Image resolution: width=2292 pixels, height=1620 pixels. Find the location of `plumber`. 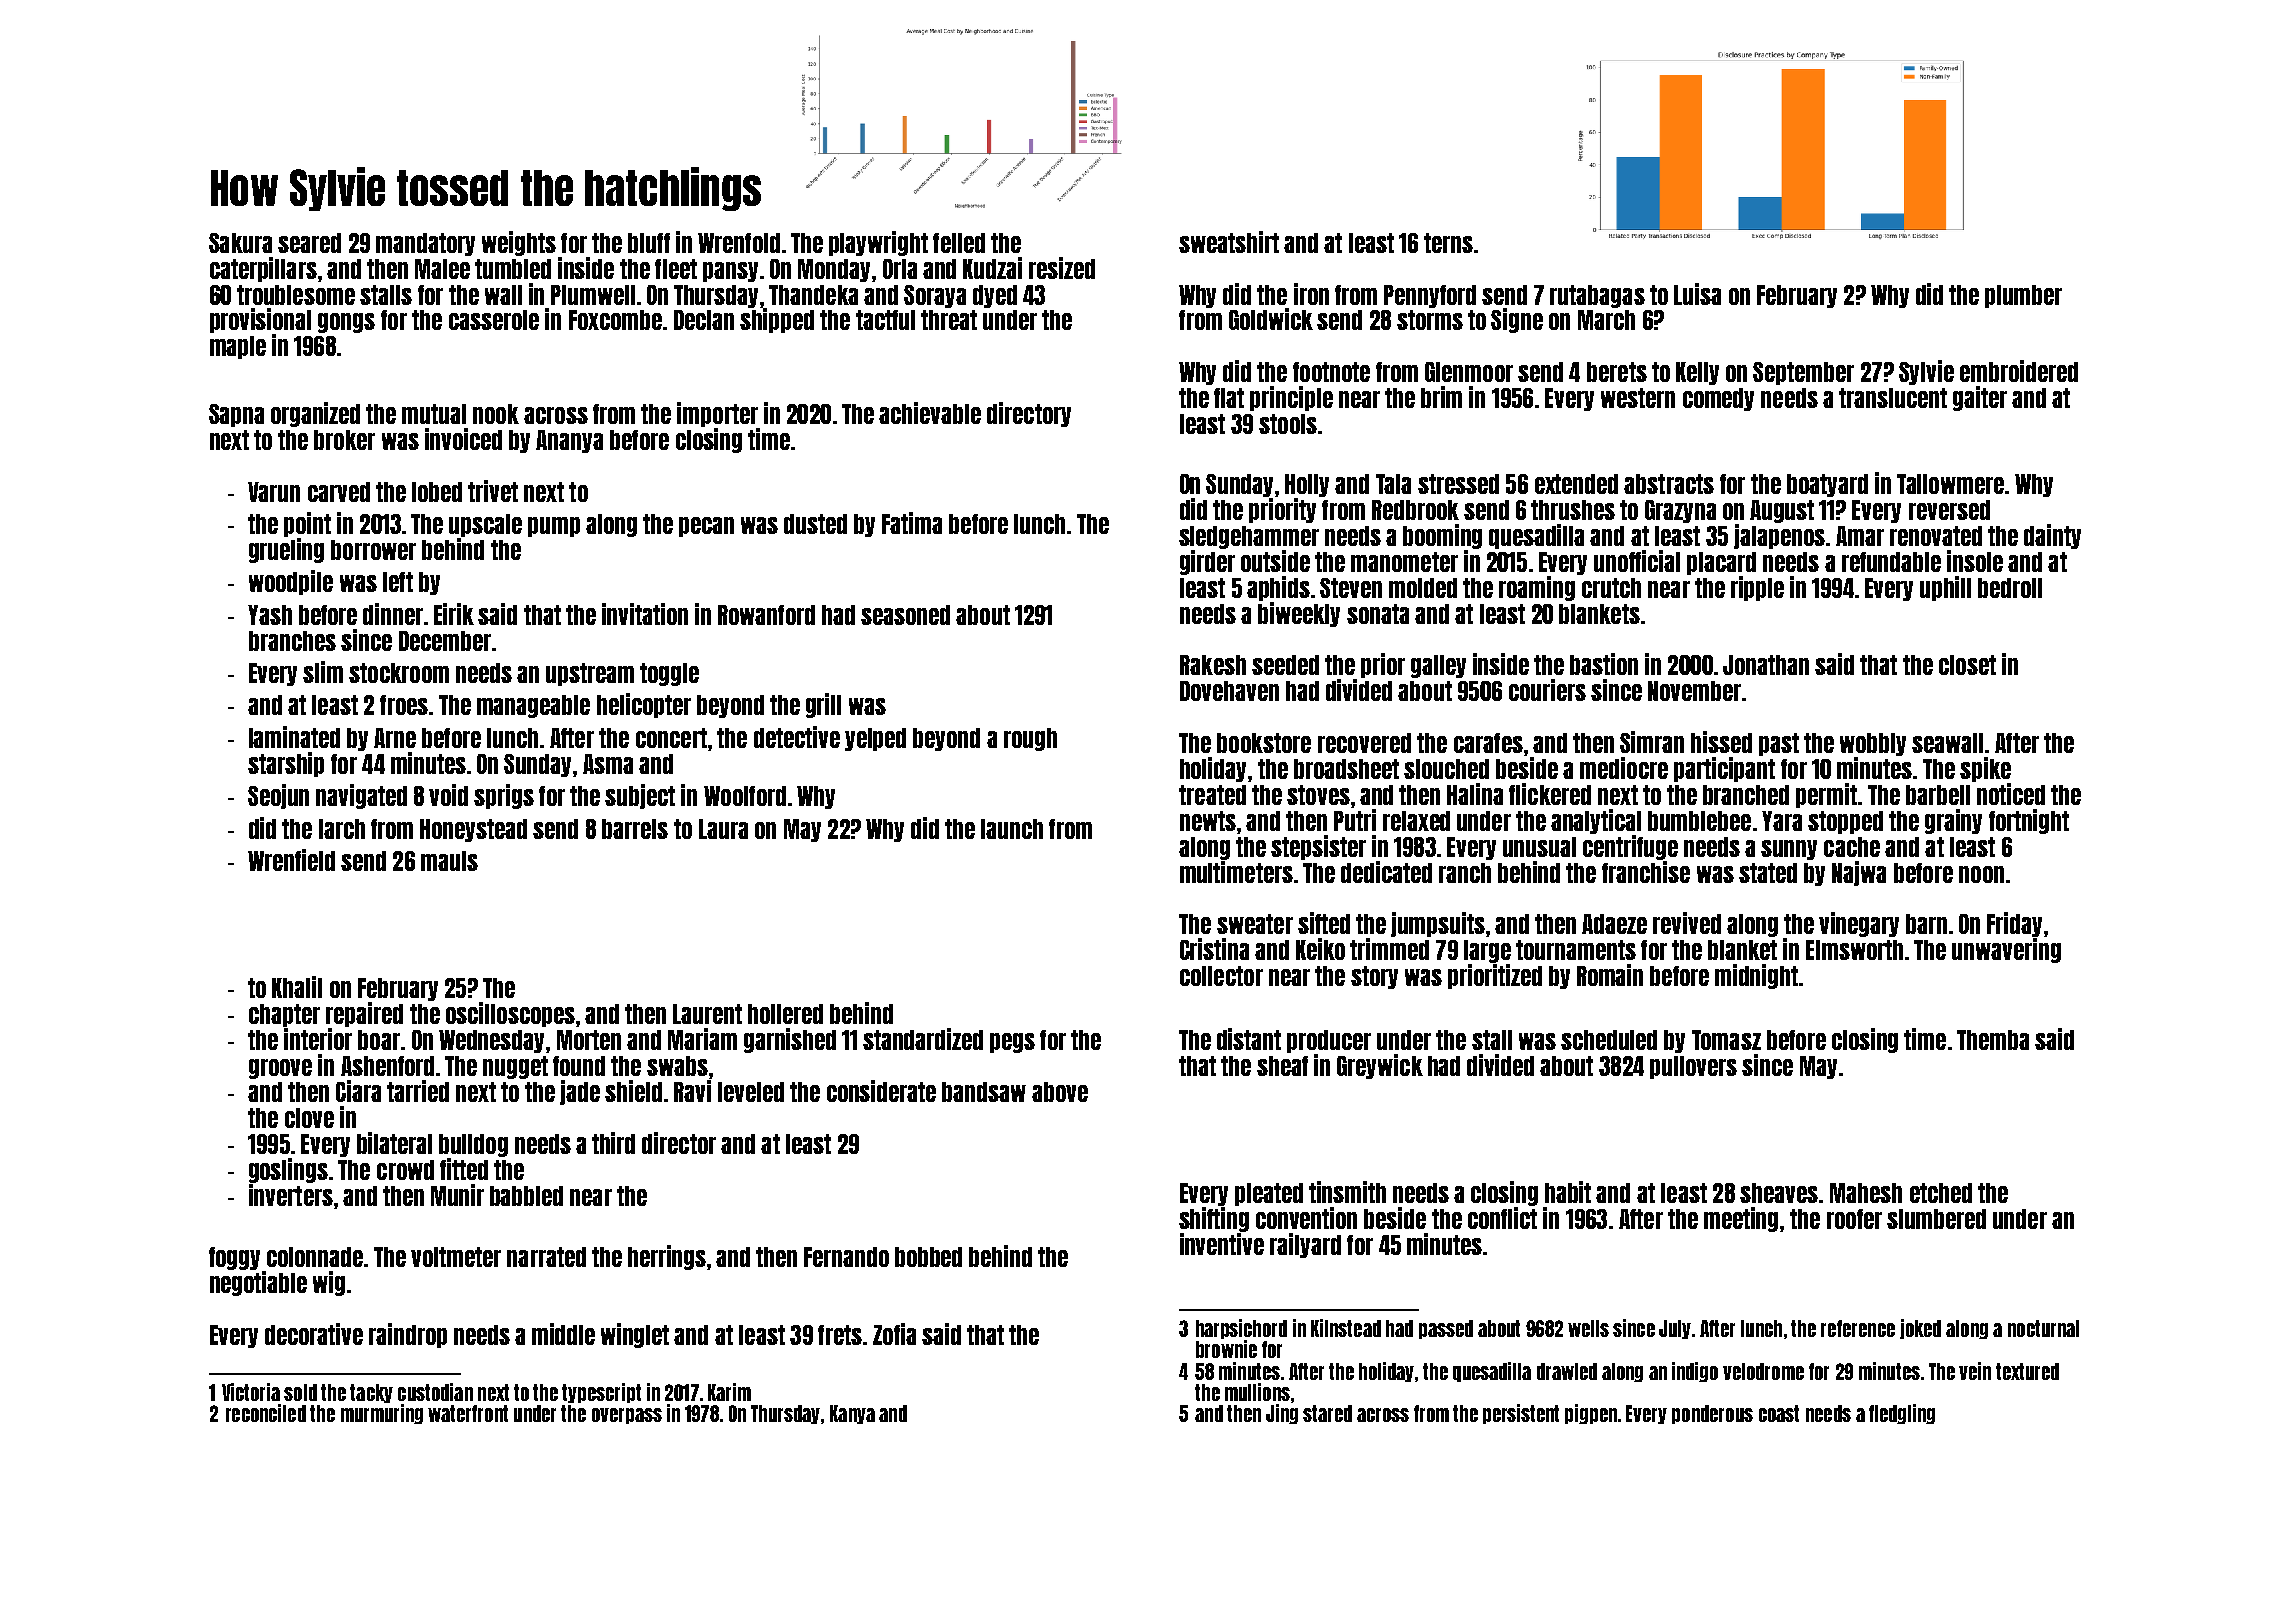

plumber is located at coordinates (2023, 296).
